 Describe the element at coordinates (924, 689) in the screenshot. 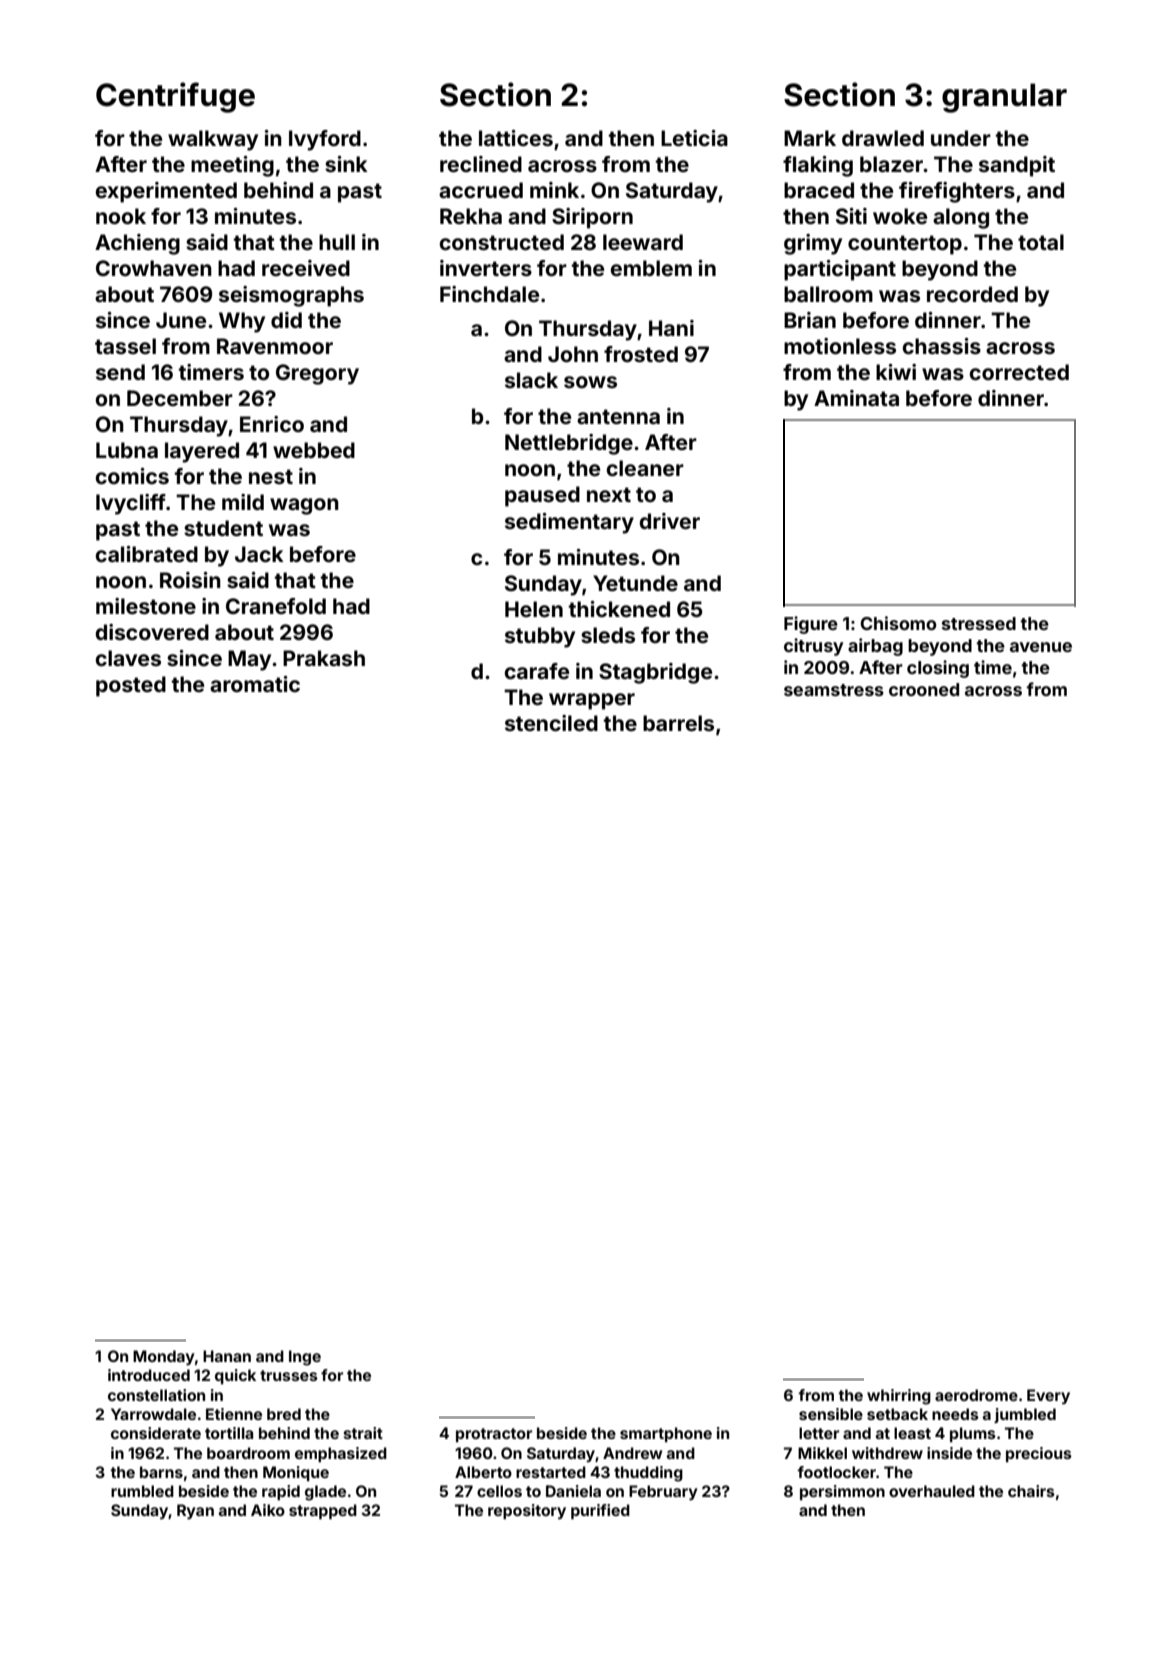

I see `crooned` at that location.
